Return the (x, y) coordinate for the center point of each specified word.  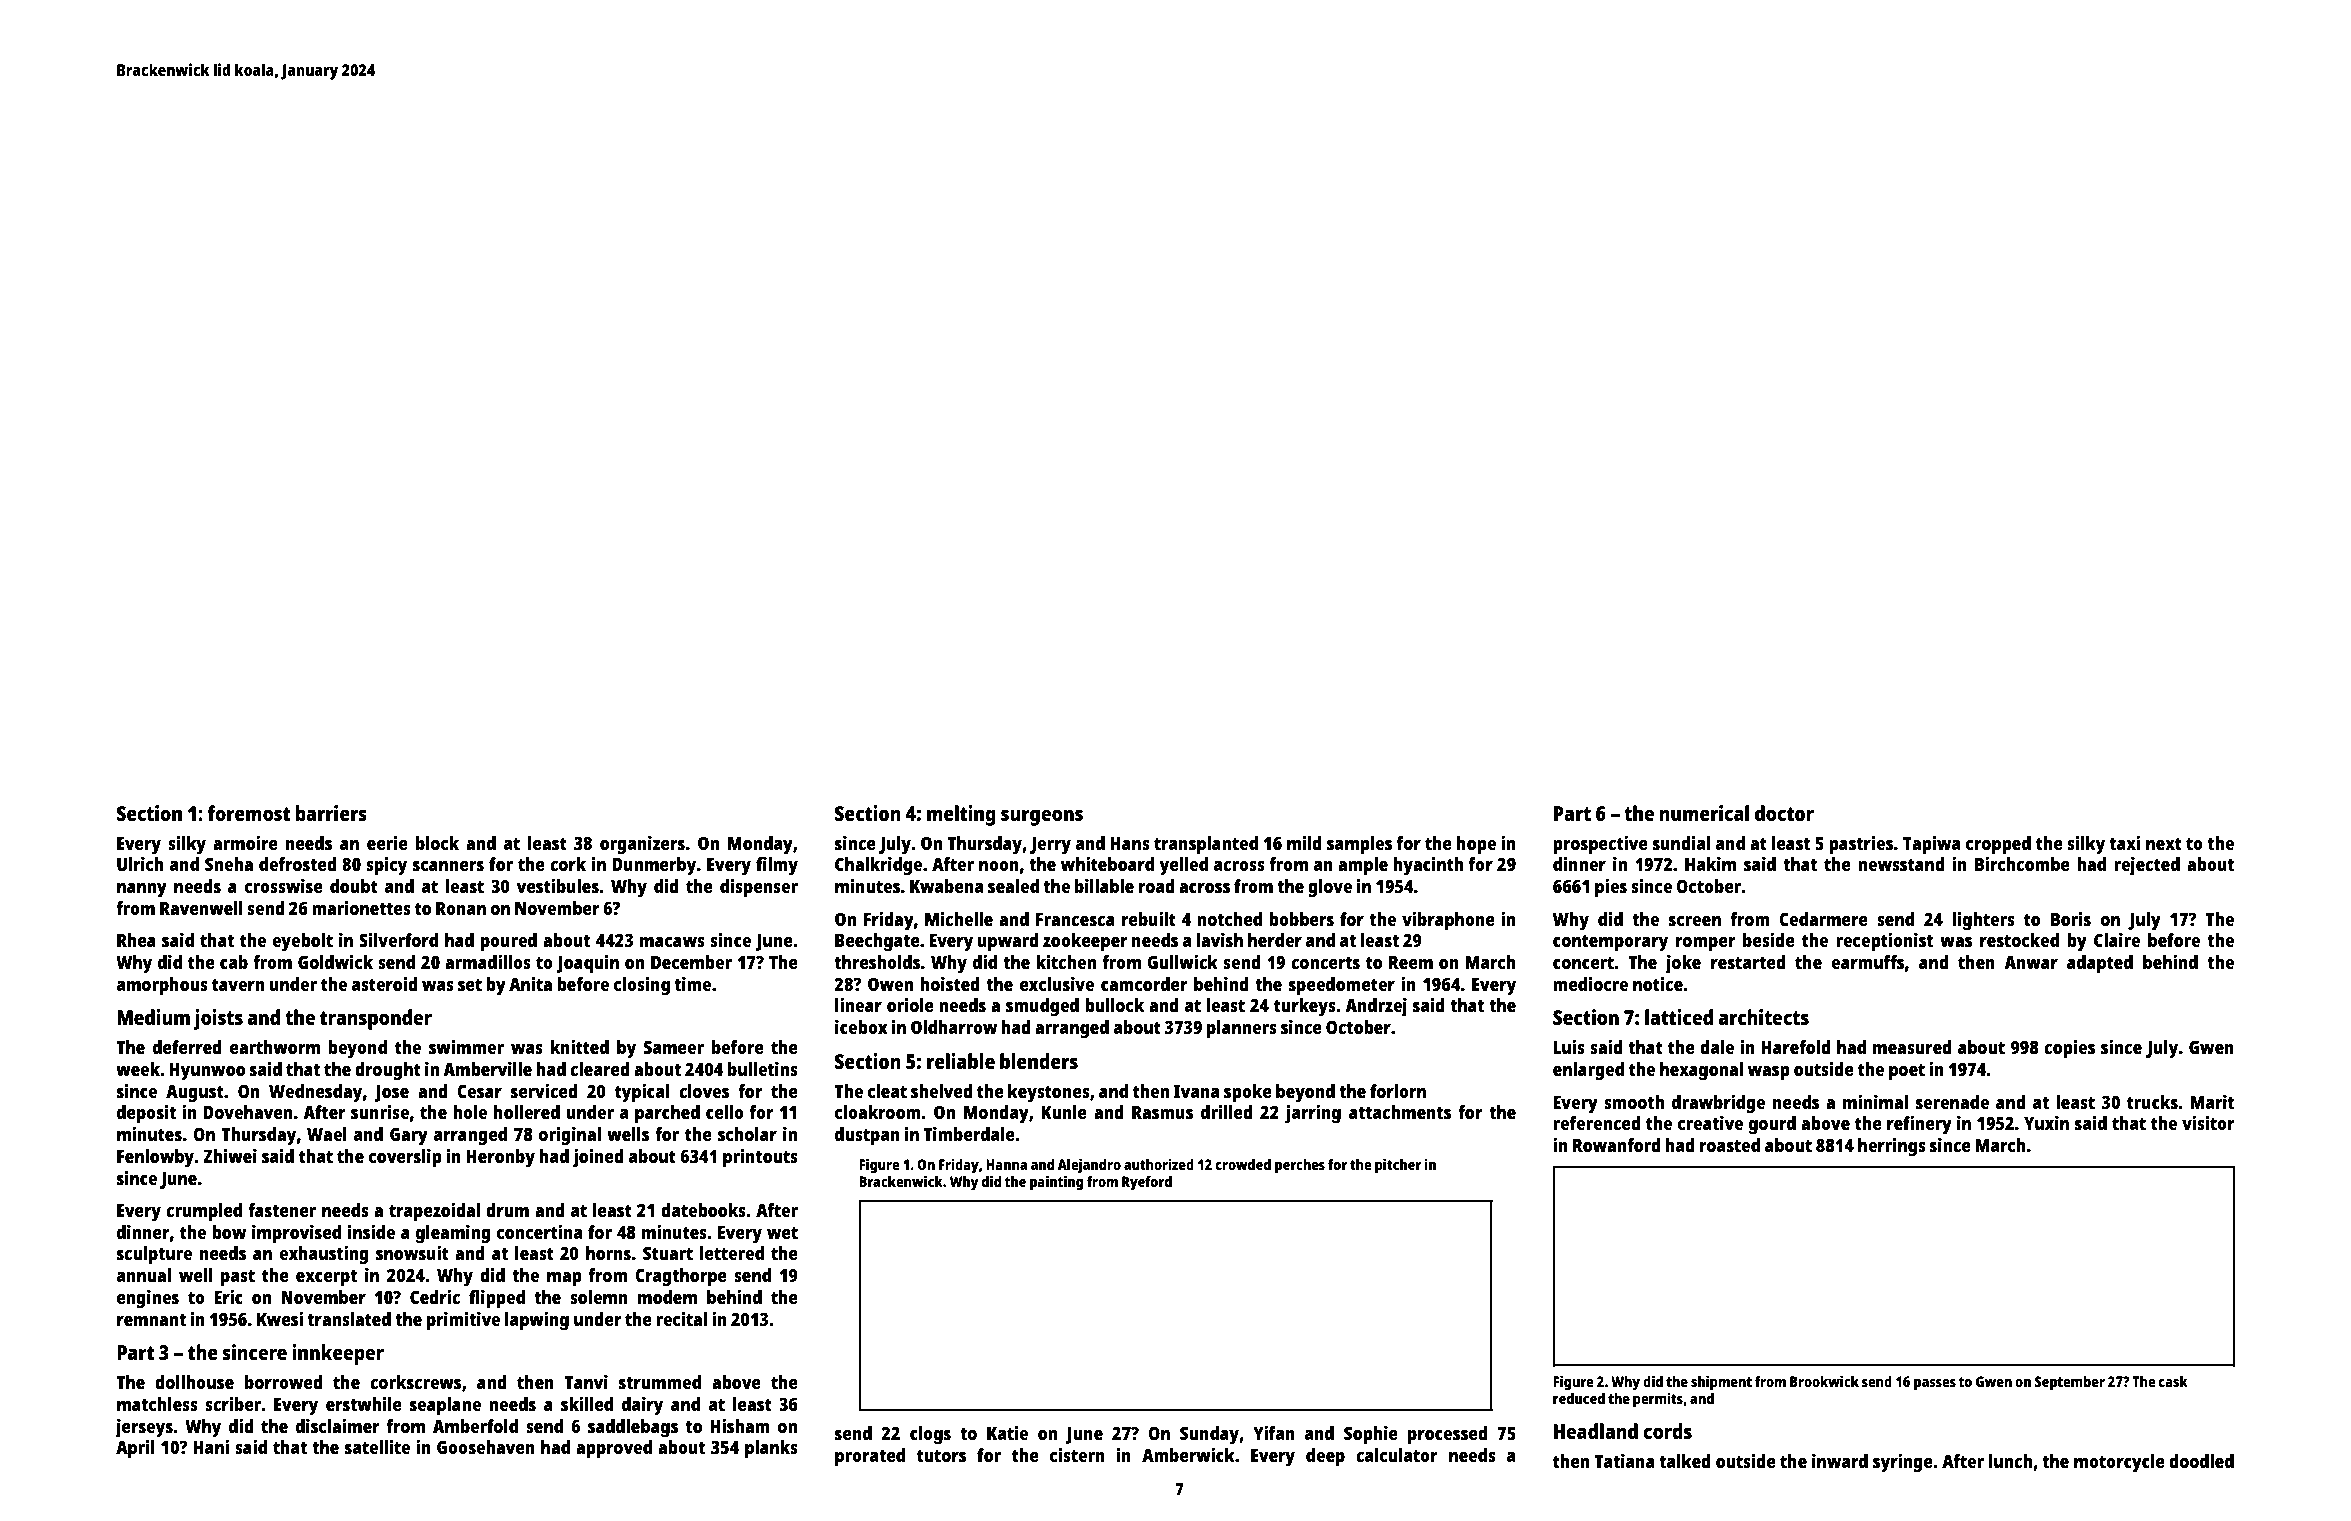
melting (961, 815)
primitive (463, 1321)
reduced (1579, 1398)
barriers (331, 813)
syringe (1903, 1463)
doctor (1784, 813)
